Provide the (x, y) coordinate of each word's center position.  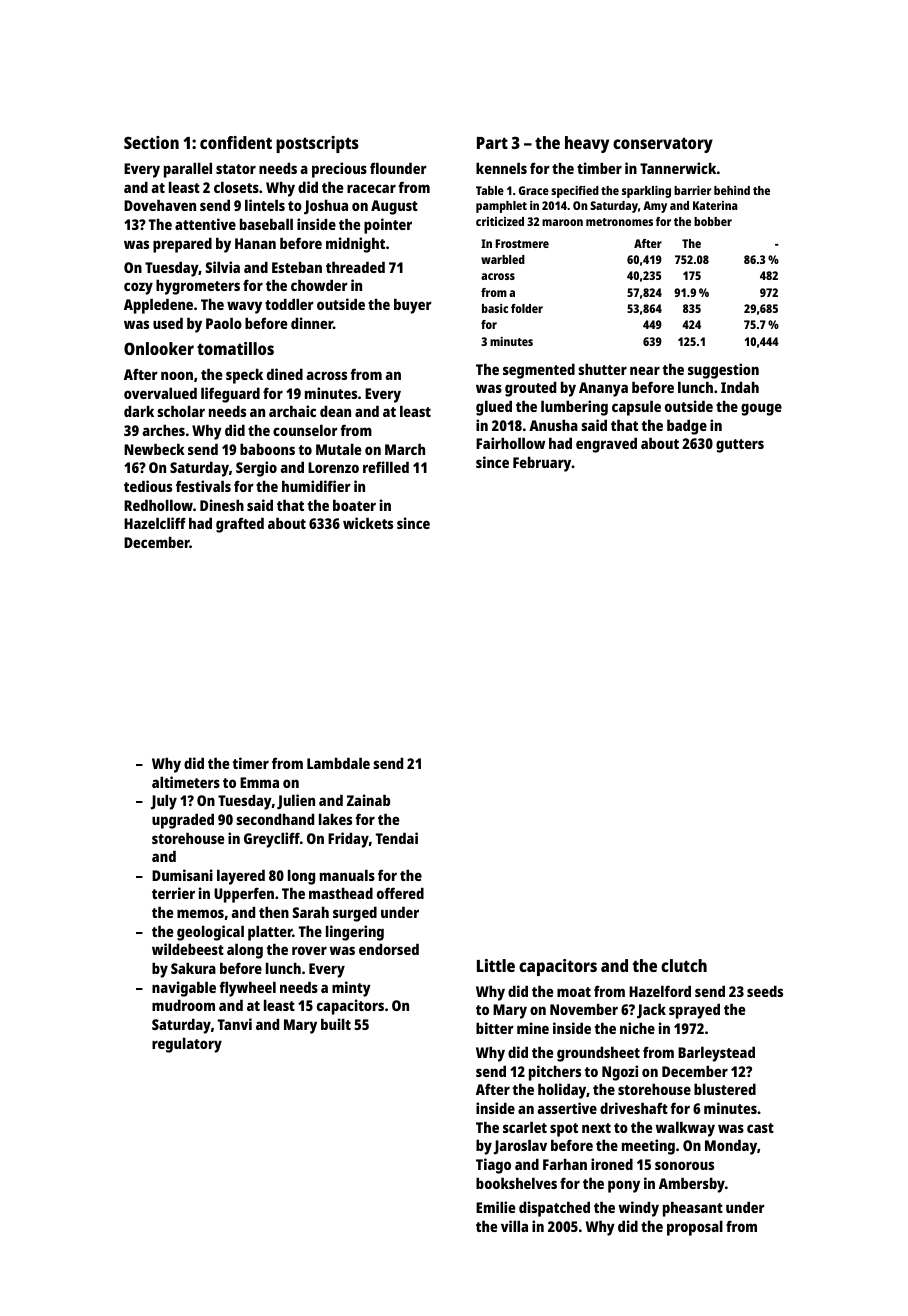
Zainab (368, 800)
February (542, 464)
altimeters (186, 782)
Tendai (397, 838)
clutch (684, 965)
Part (492, 143)
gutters (740, 446)
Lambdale (338, 763)
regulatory (187, 1045)
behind (732, 190)
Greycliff (272, 840)
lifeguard (230, 395)
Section (151, 142)
